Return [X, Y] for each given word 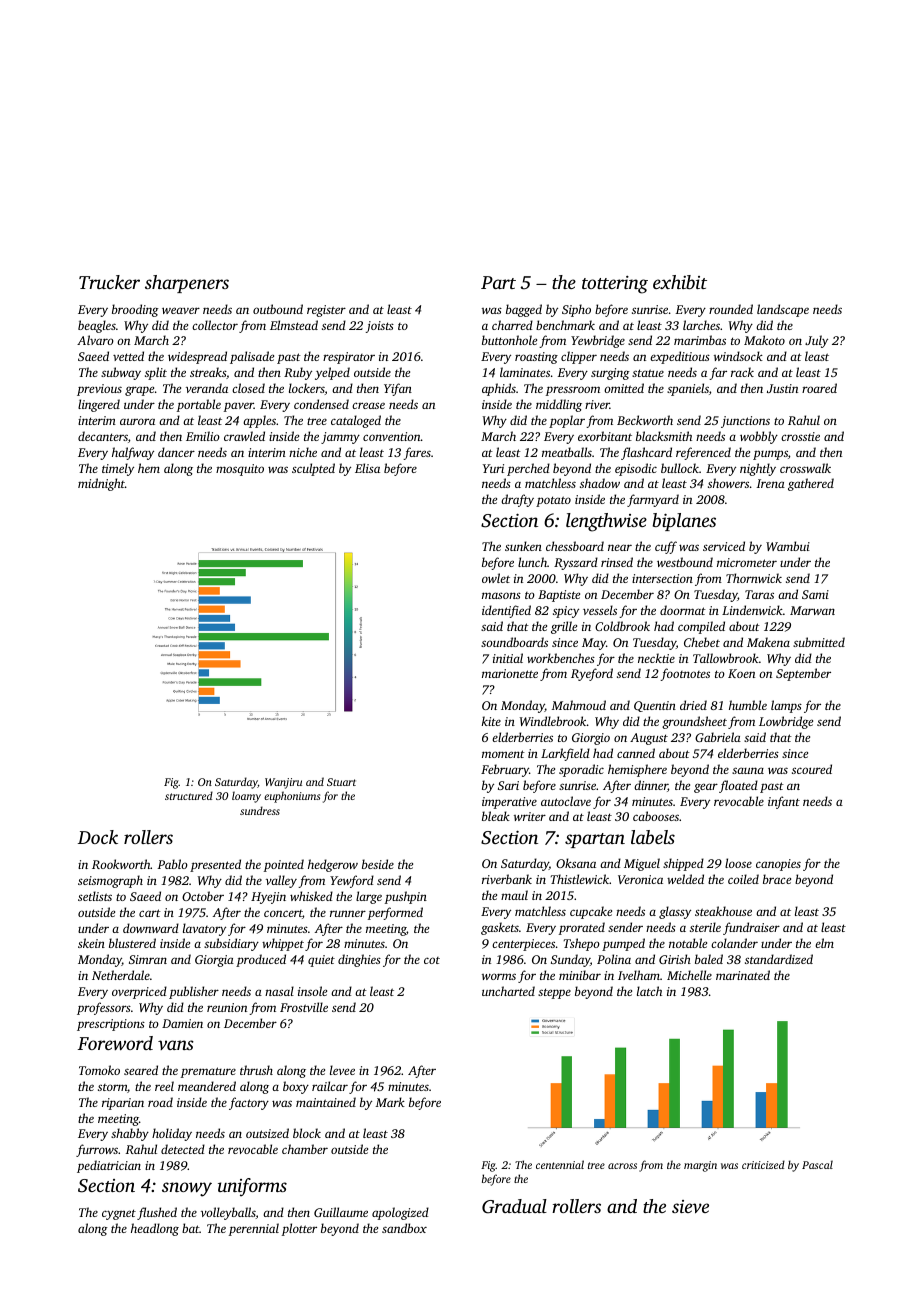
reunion [227, 1007]
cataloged [356, 421]
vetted [128, 356]
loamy [246, 797]
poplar [567, 421]
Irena [770, 483]
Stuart [341, 782]
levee [342, 1070]
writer [530, 816]
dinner [651, 786]
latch [649, 991]
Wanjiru [283, 783]
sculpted [313, 469]
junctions [745, 422]
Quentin [655, 706]
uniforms [252, 1187]
